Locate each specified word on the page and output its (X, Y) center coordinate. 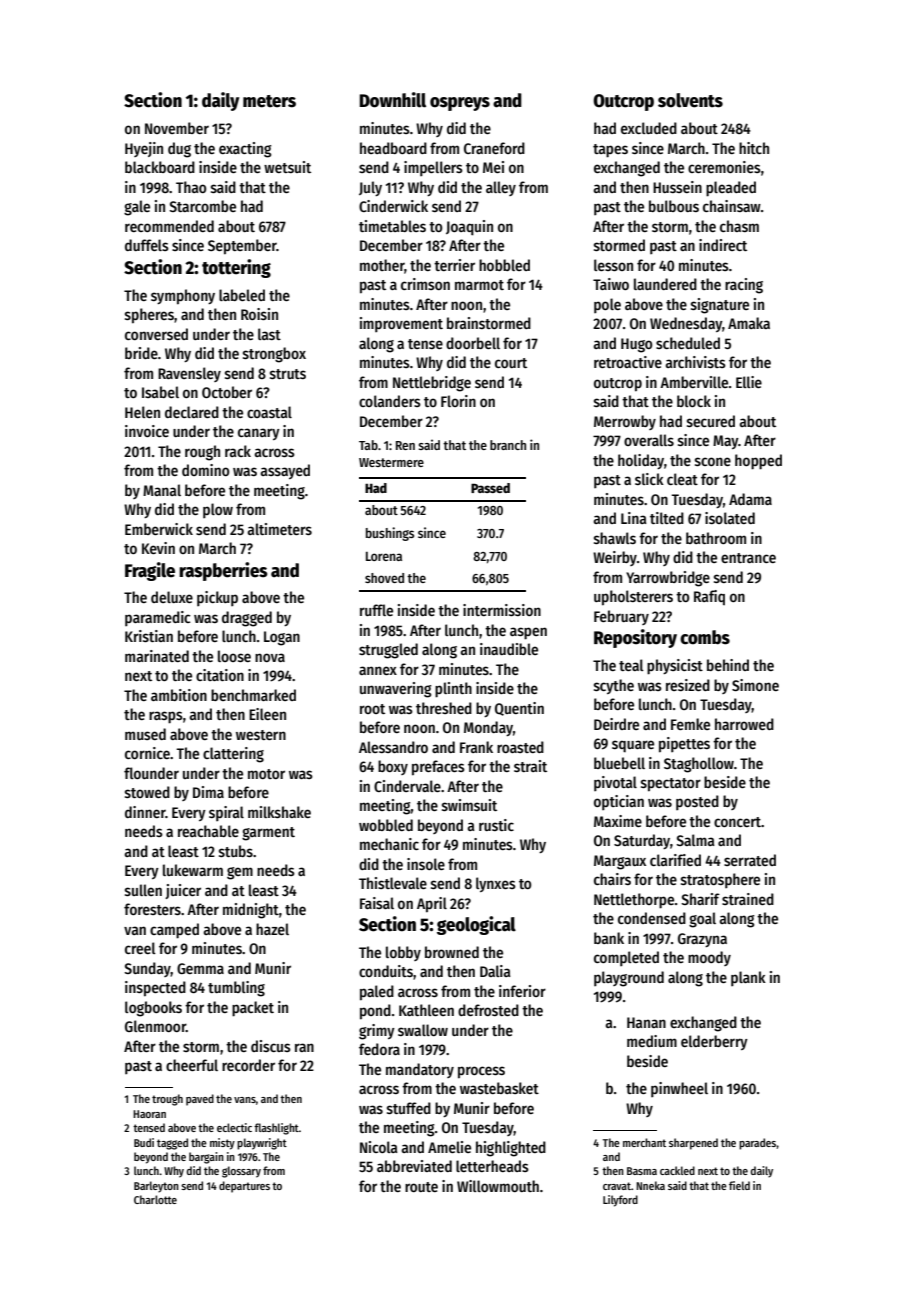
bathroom (716, 538)
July (370, 188)
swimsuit (469, 805)
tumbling (236, 989)
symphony (183, 297)
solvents (690, 100)
